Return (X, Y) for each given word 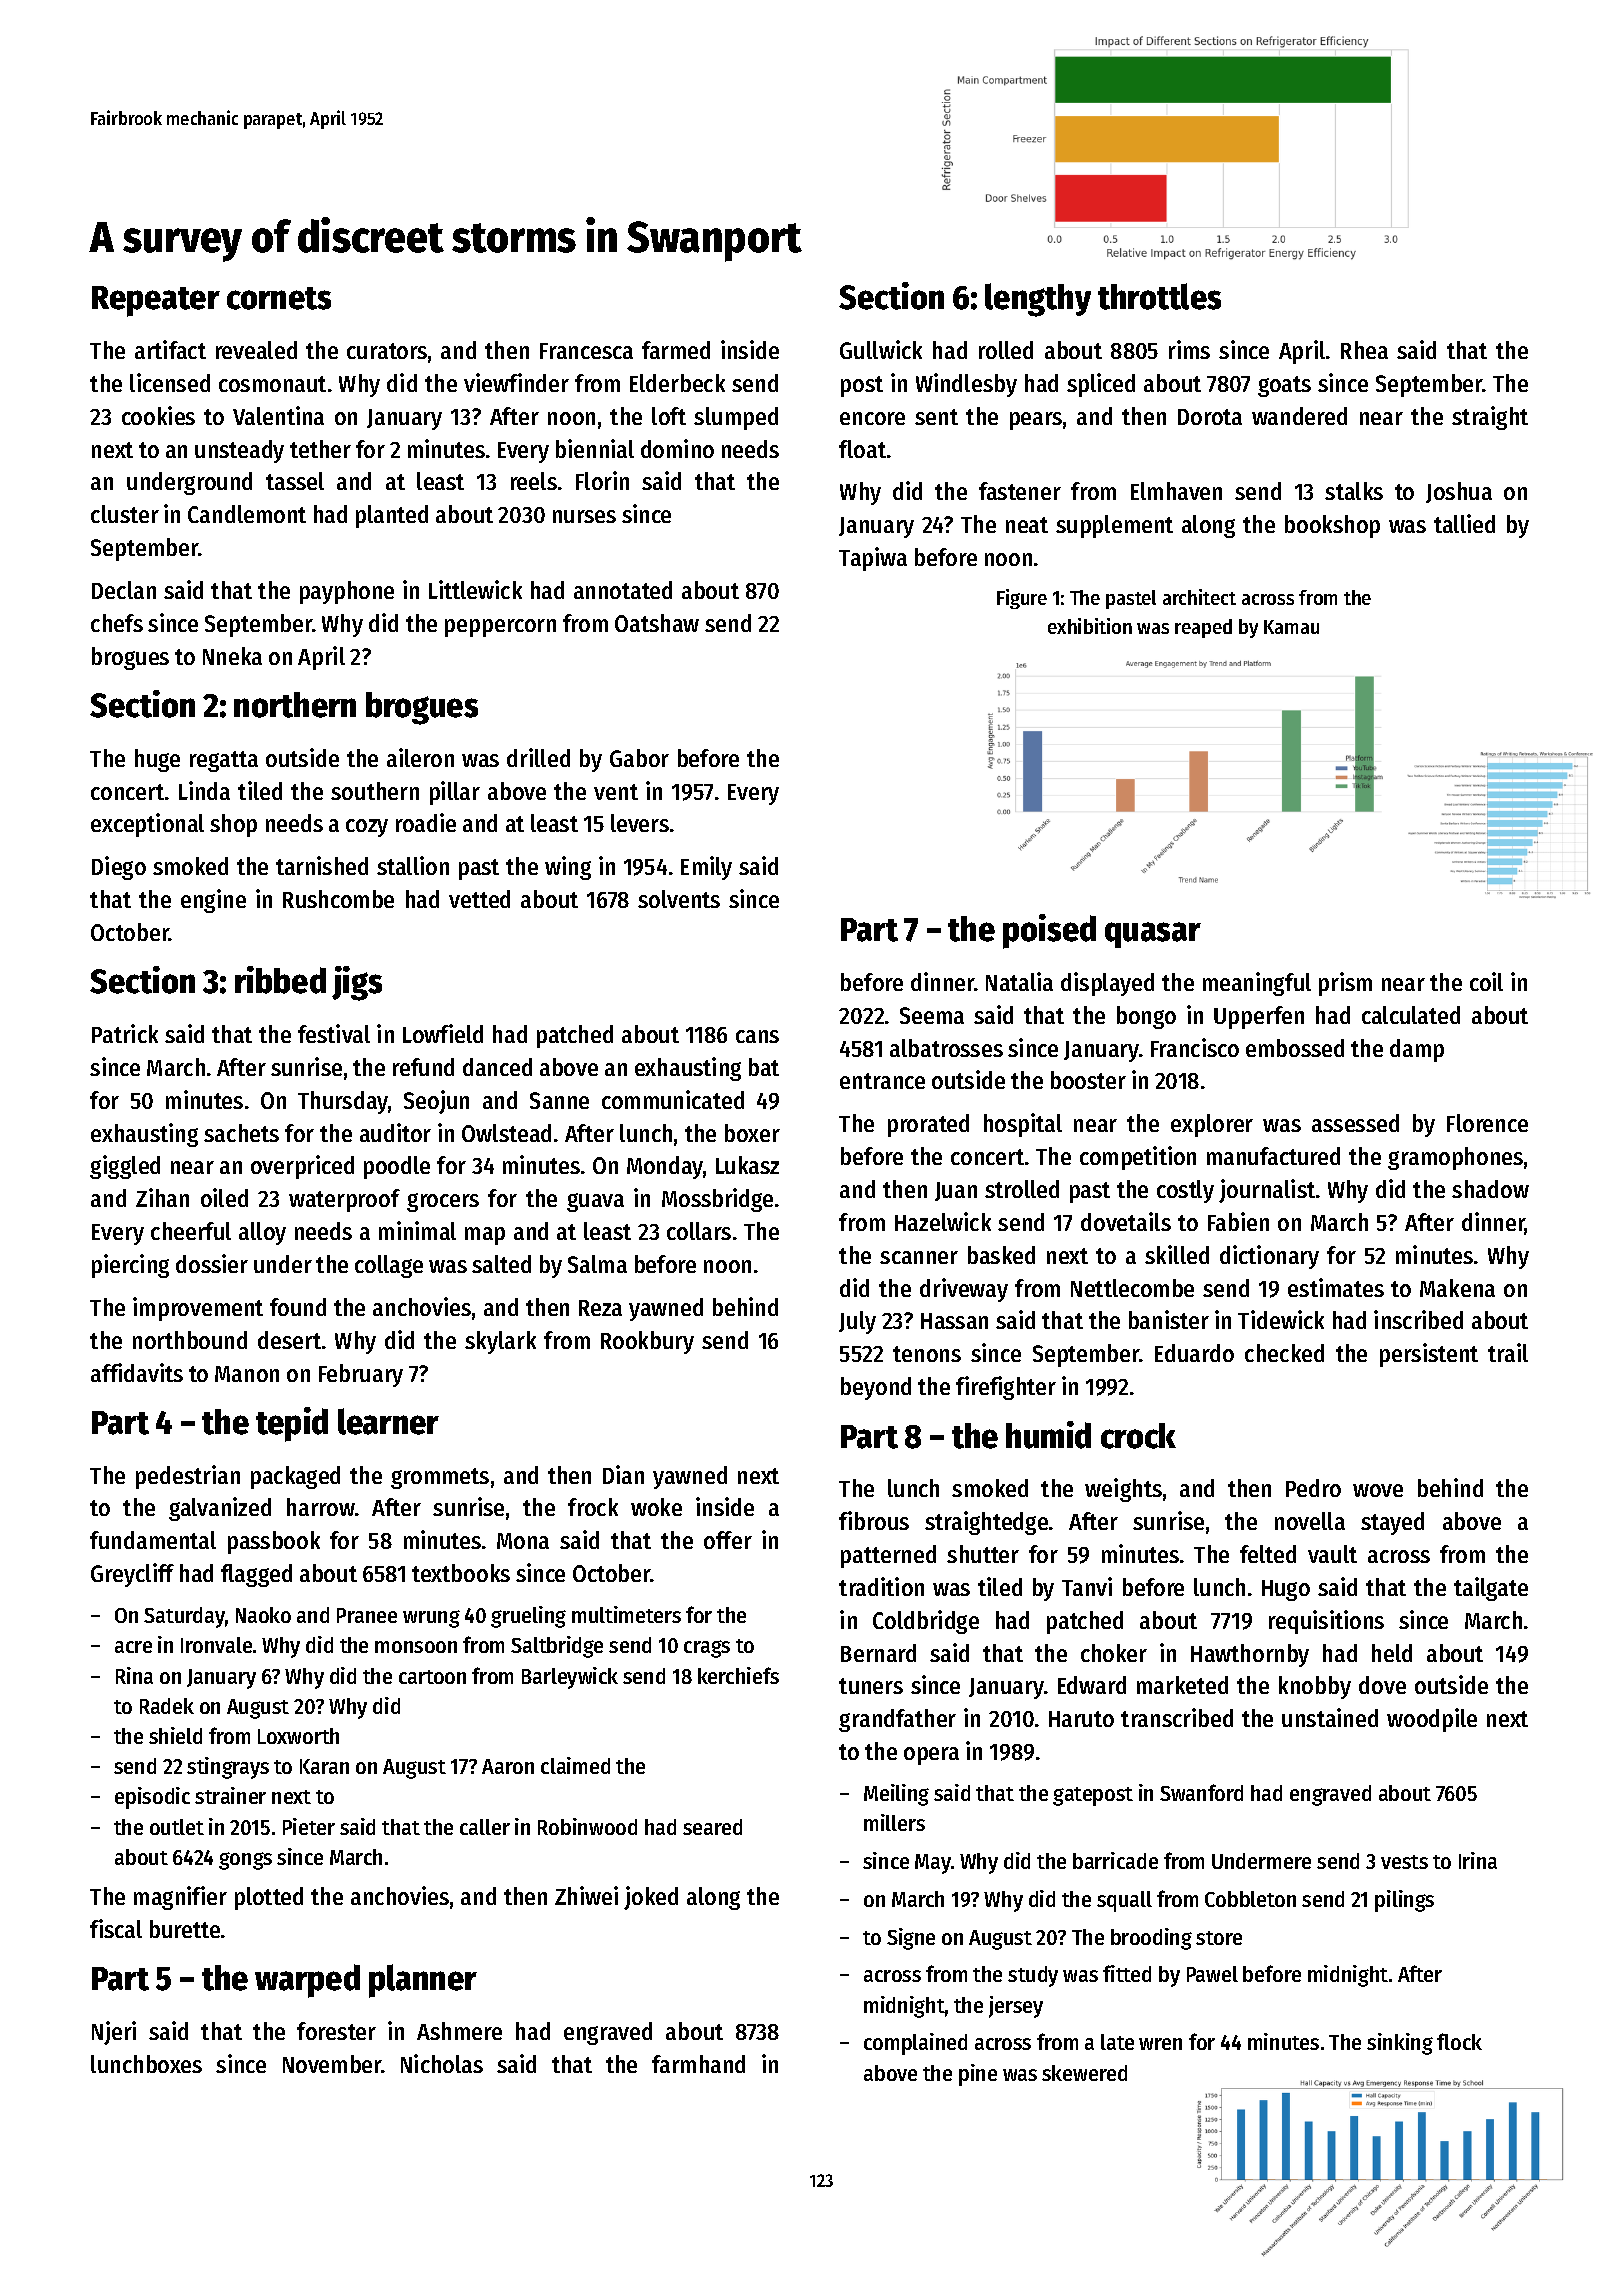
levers (640, 823)
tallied (1464, 523)
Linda (204, 790)
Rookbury (647, 1342)
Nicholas (442, 2063)
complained (915, 2044)
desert (289, 1340)
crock (1138, 1436)
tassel (295, 481)
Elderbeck (677, 383)
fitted (1127, 1973)
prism (1345, 984)
